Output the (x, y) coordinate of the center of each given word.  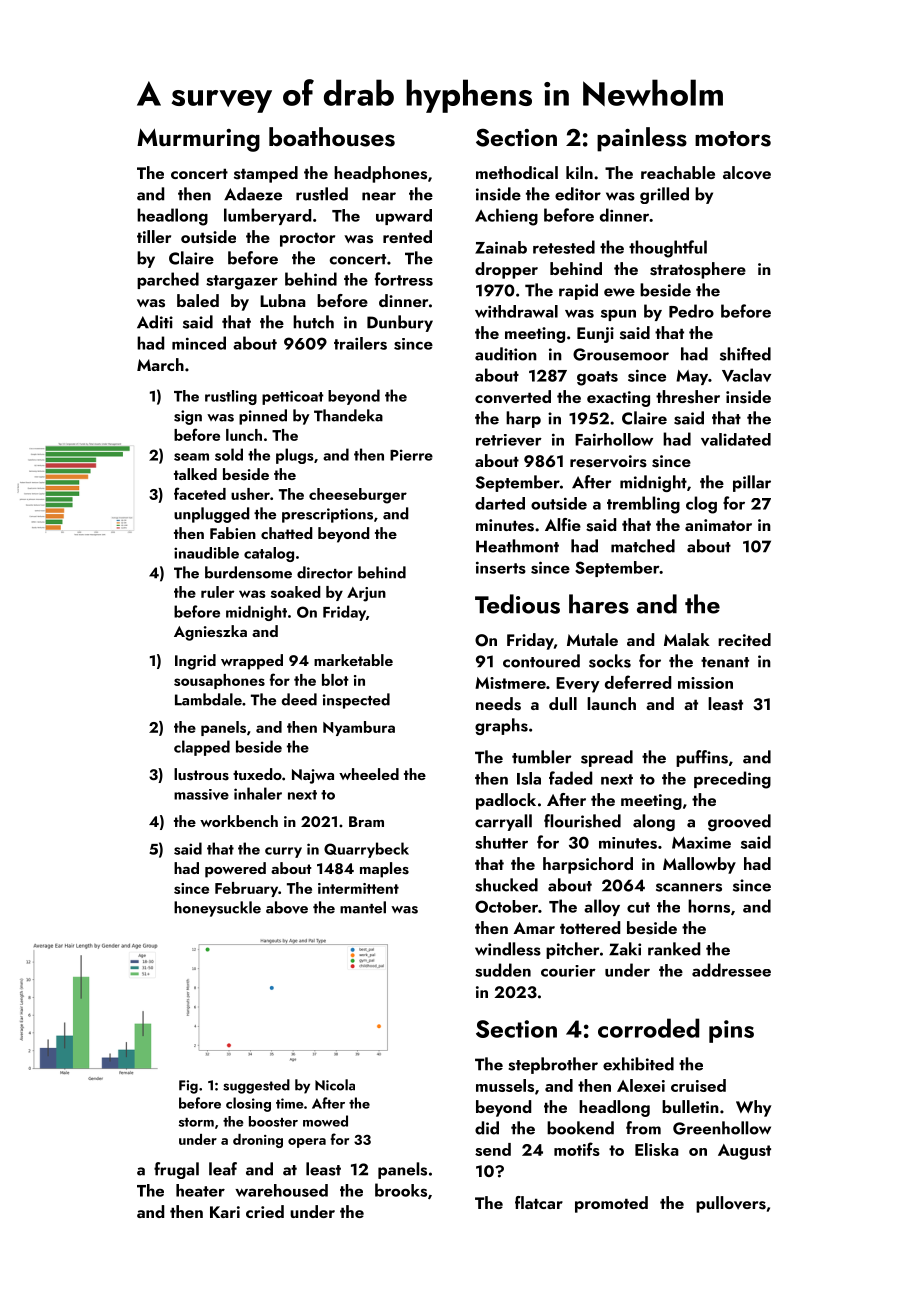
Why (753, 1108)
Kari (225, 1212)
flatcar (539, 1202)
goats (597, 378)
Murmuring (198, 140)
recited (744, 639)
